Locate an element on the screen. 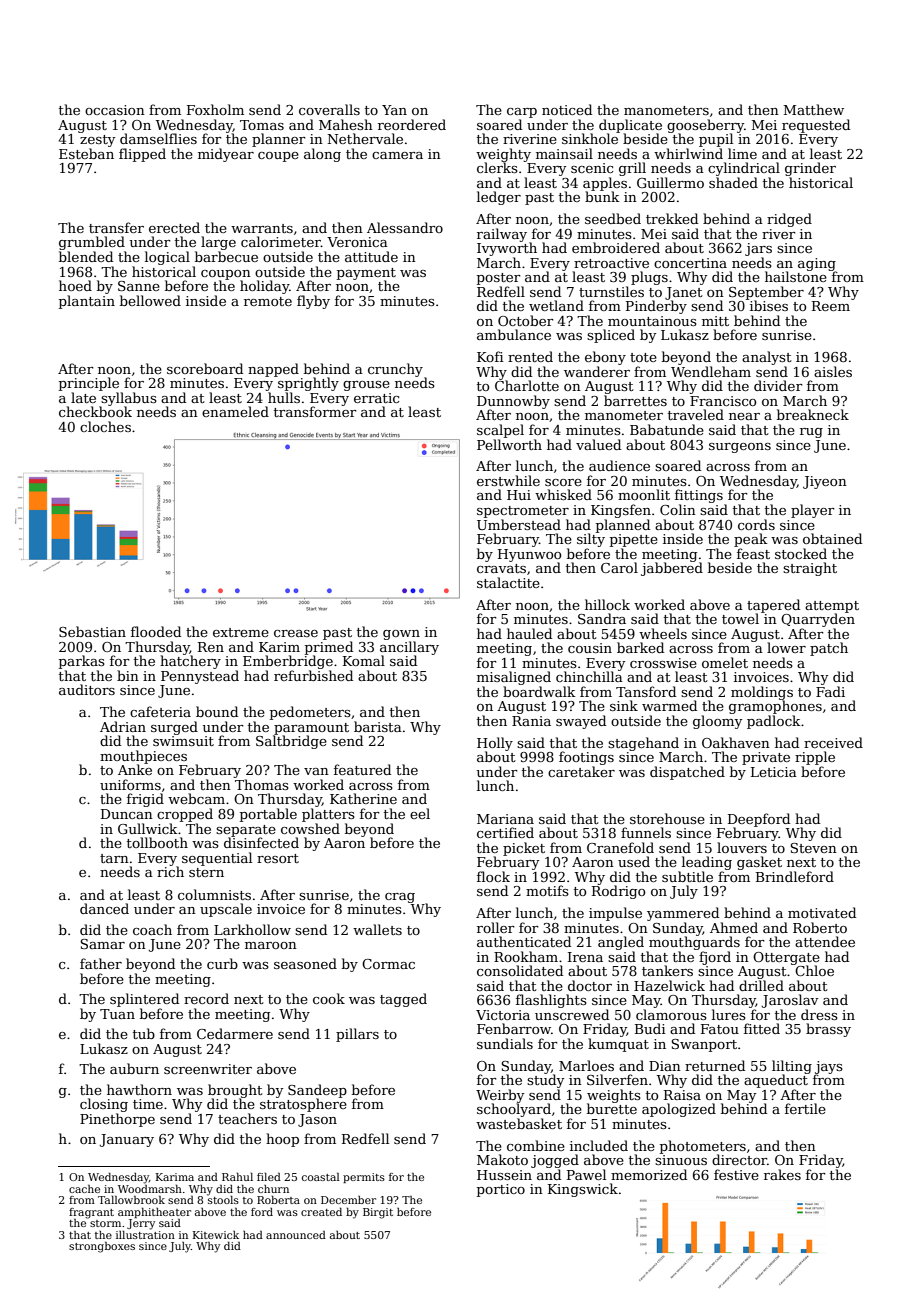 The image size is (924, 1308). towel is located at coordinates (740, 618).
